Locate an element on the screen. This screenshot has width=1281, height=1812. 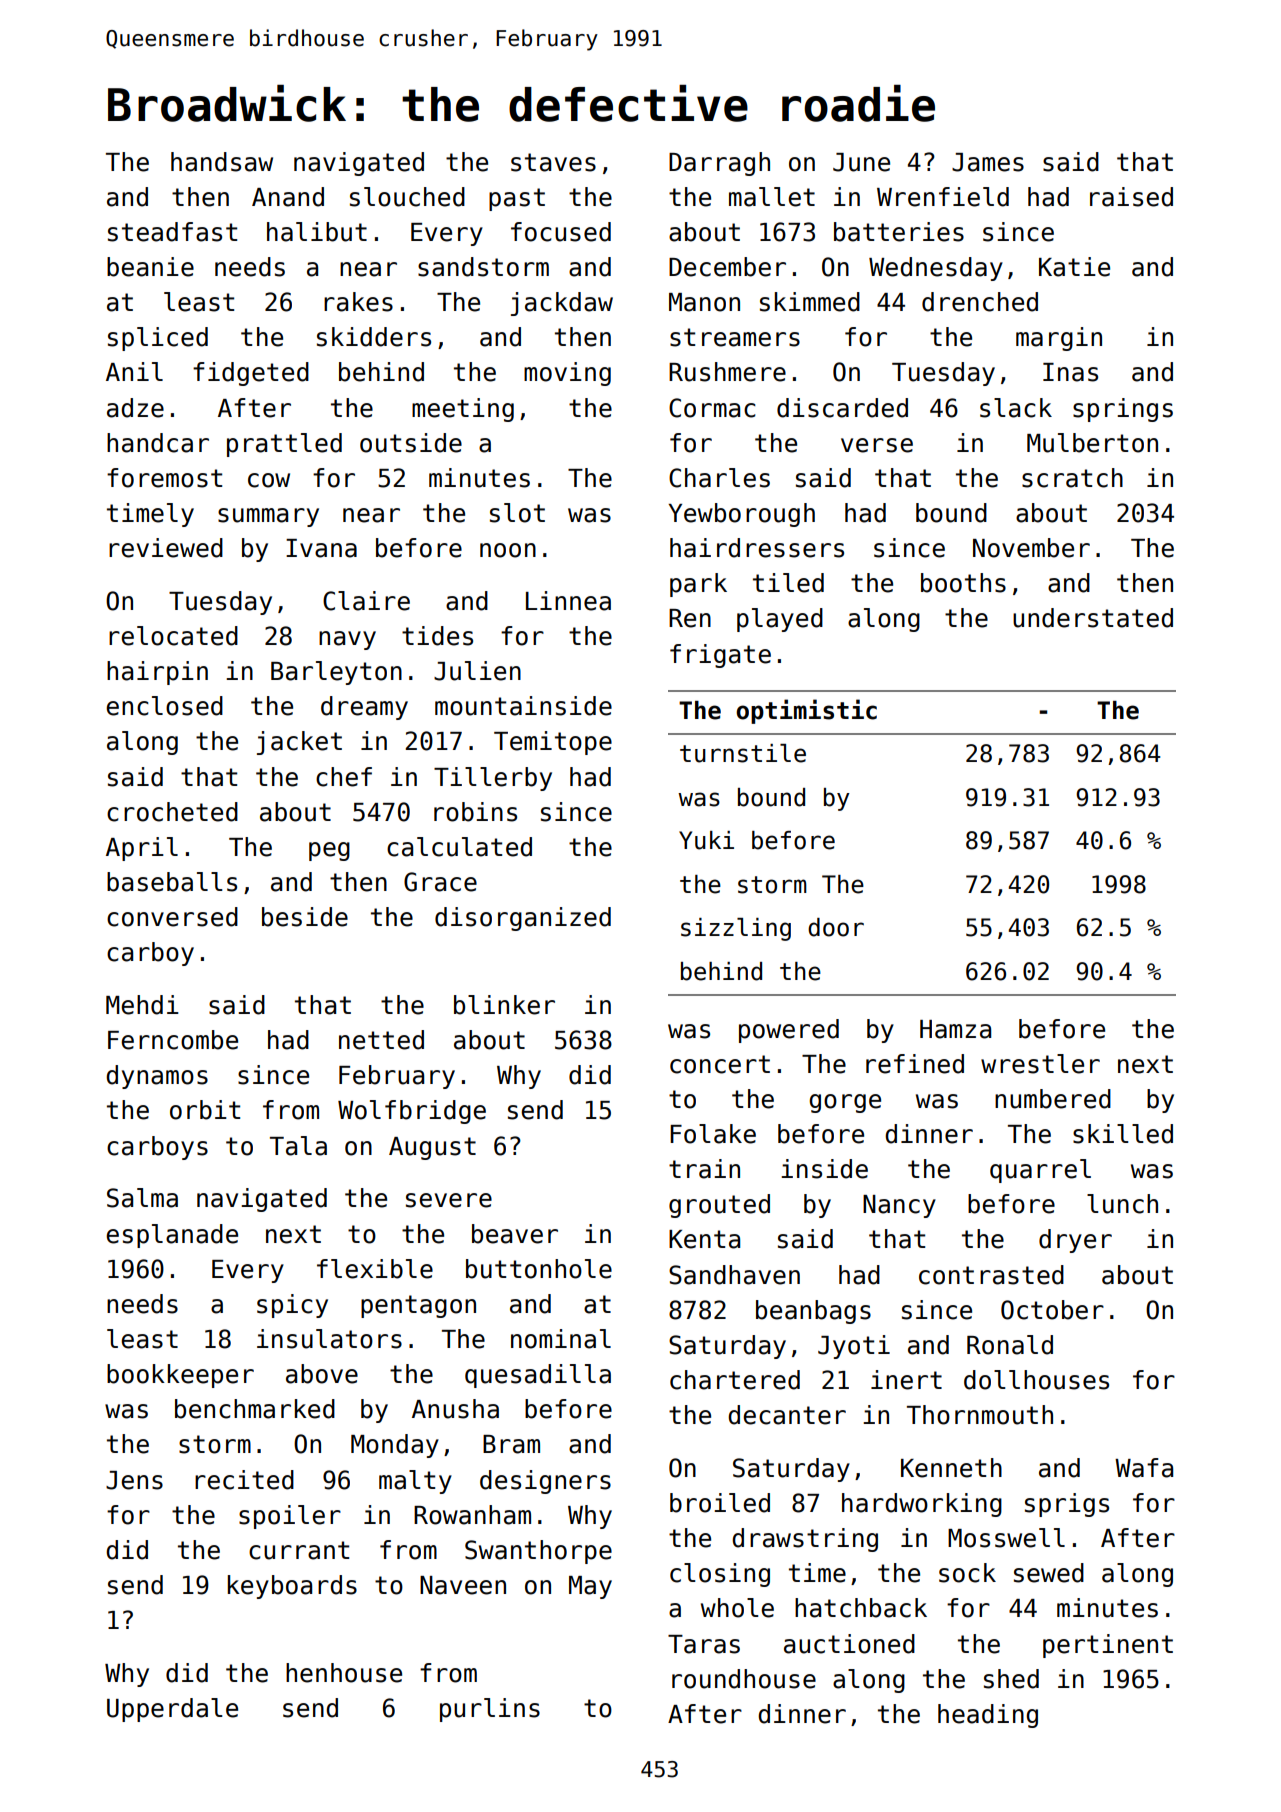
James is located at coordinates (988, 162).
